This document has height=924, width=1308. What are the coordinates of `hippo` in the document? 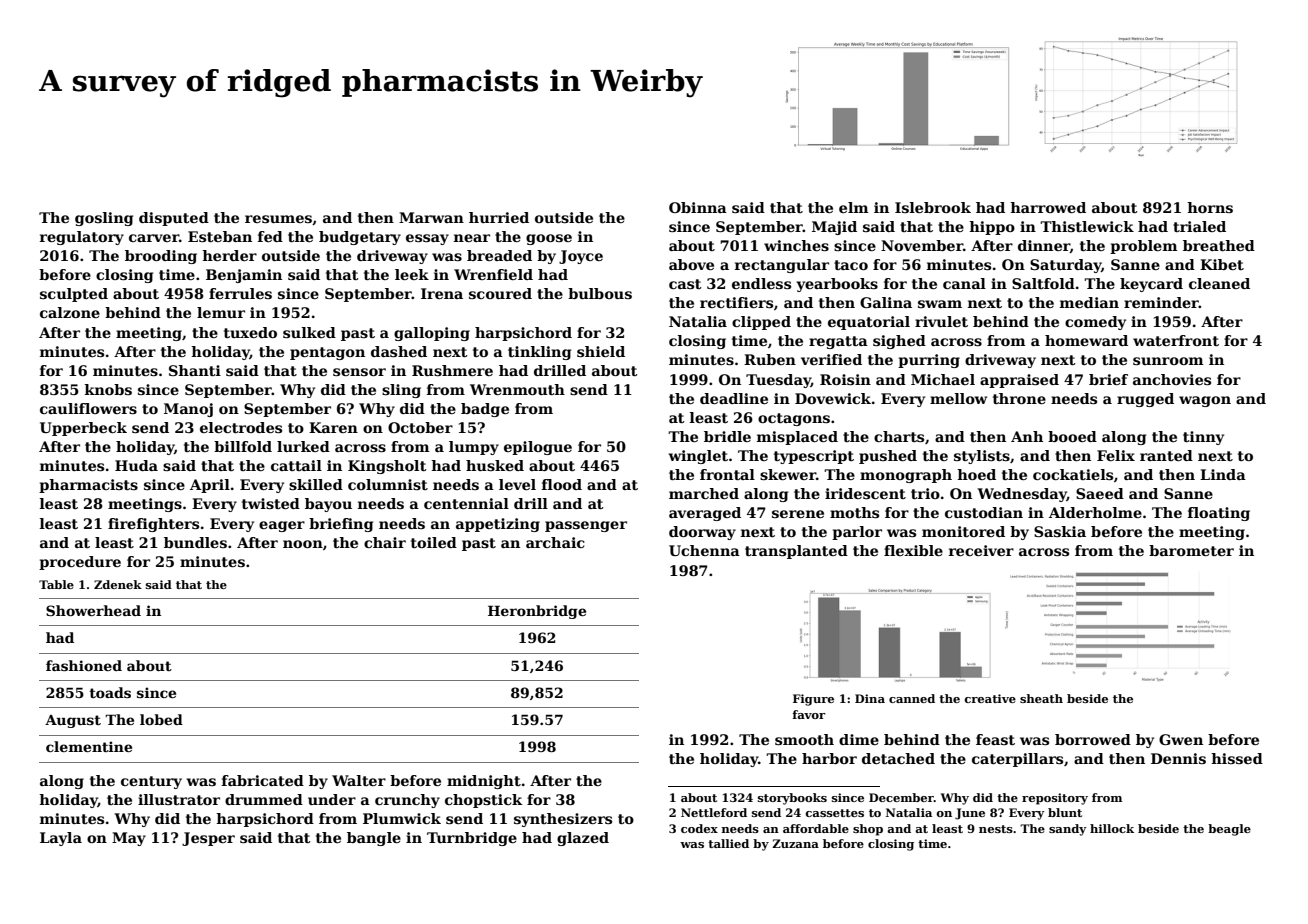 It's located at (992, 228).
